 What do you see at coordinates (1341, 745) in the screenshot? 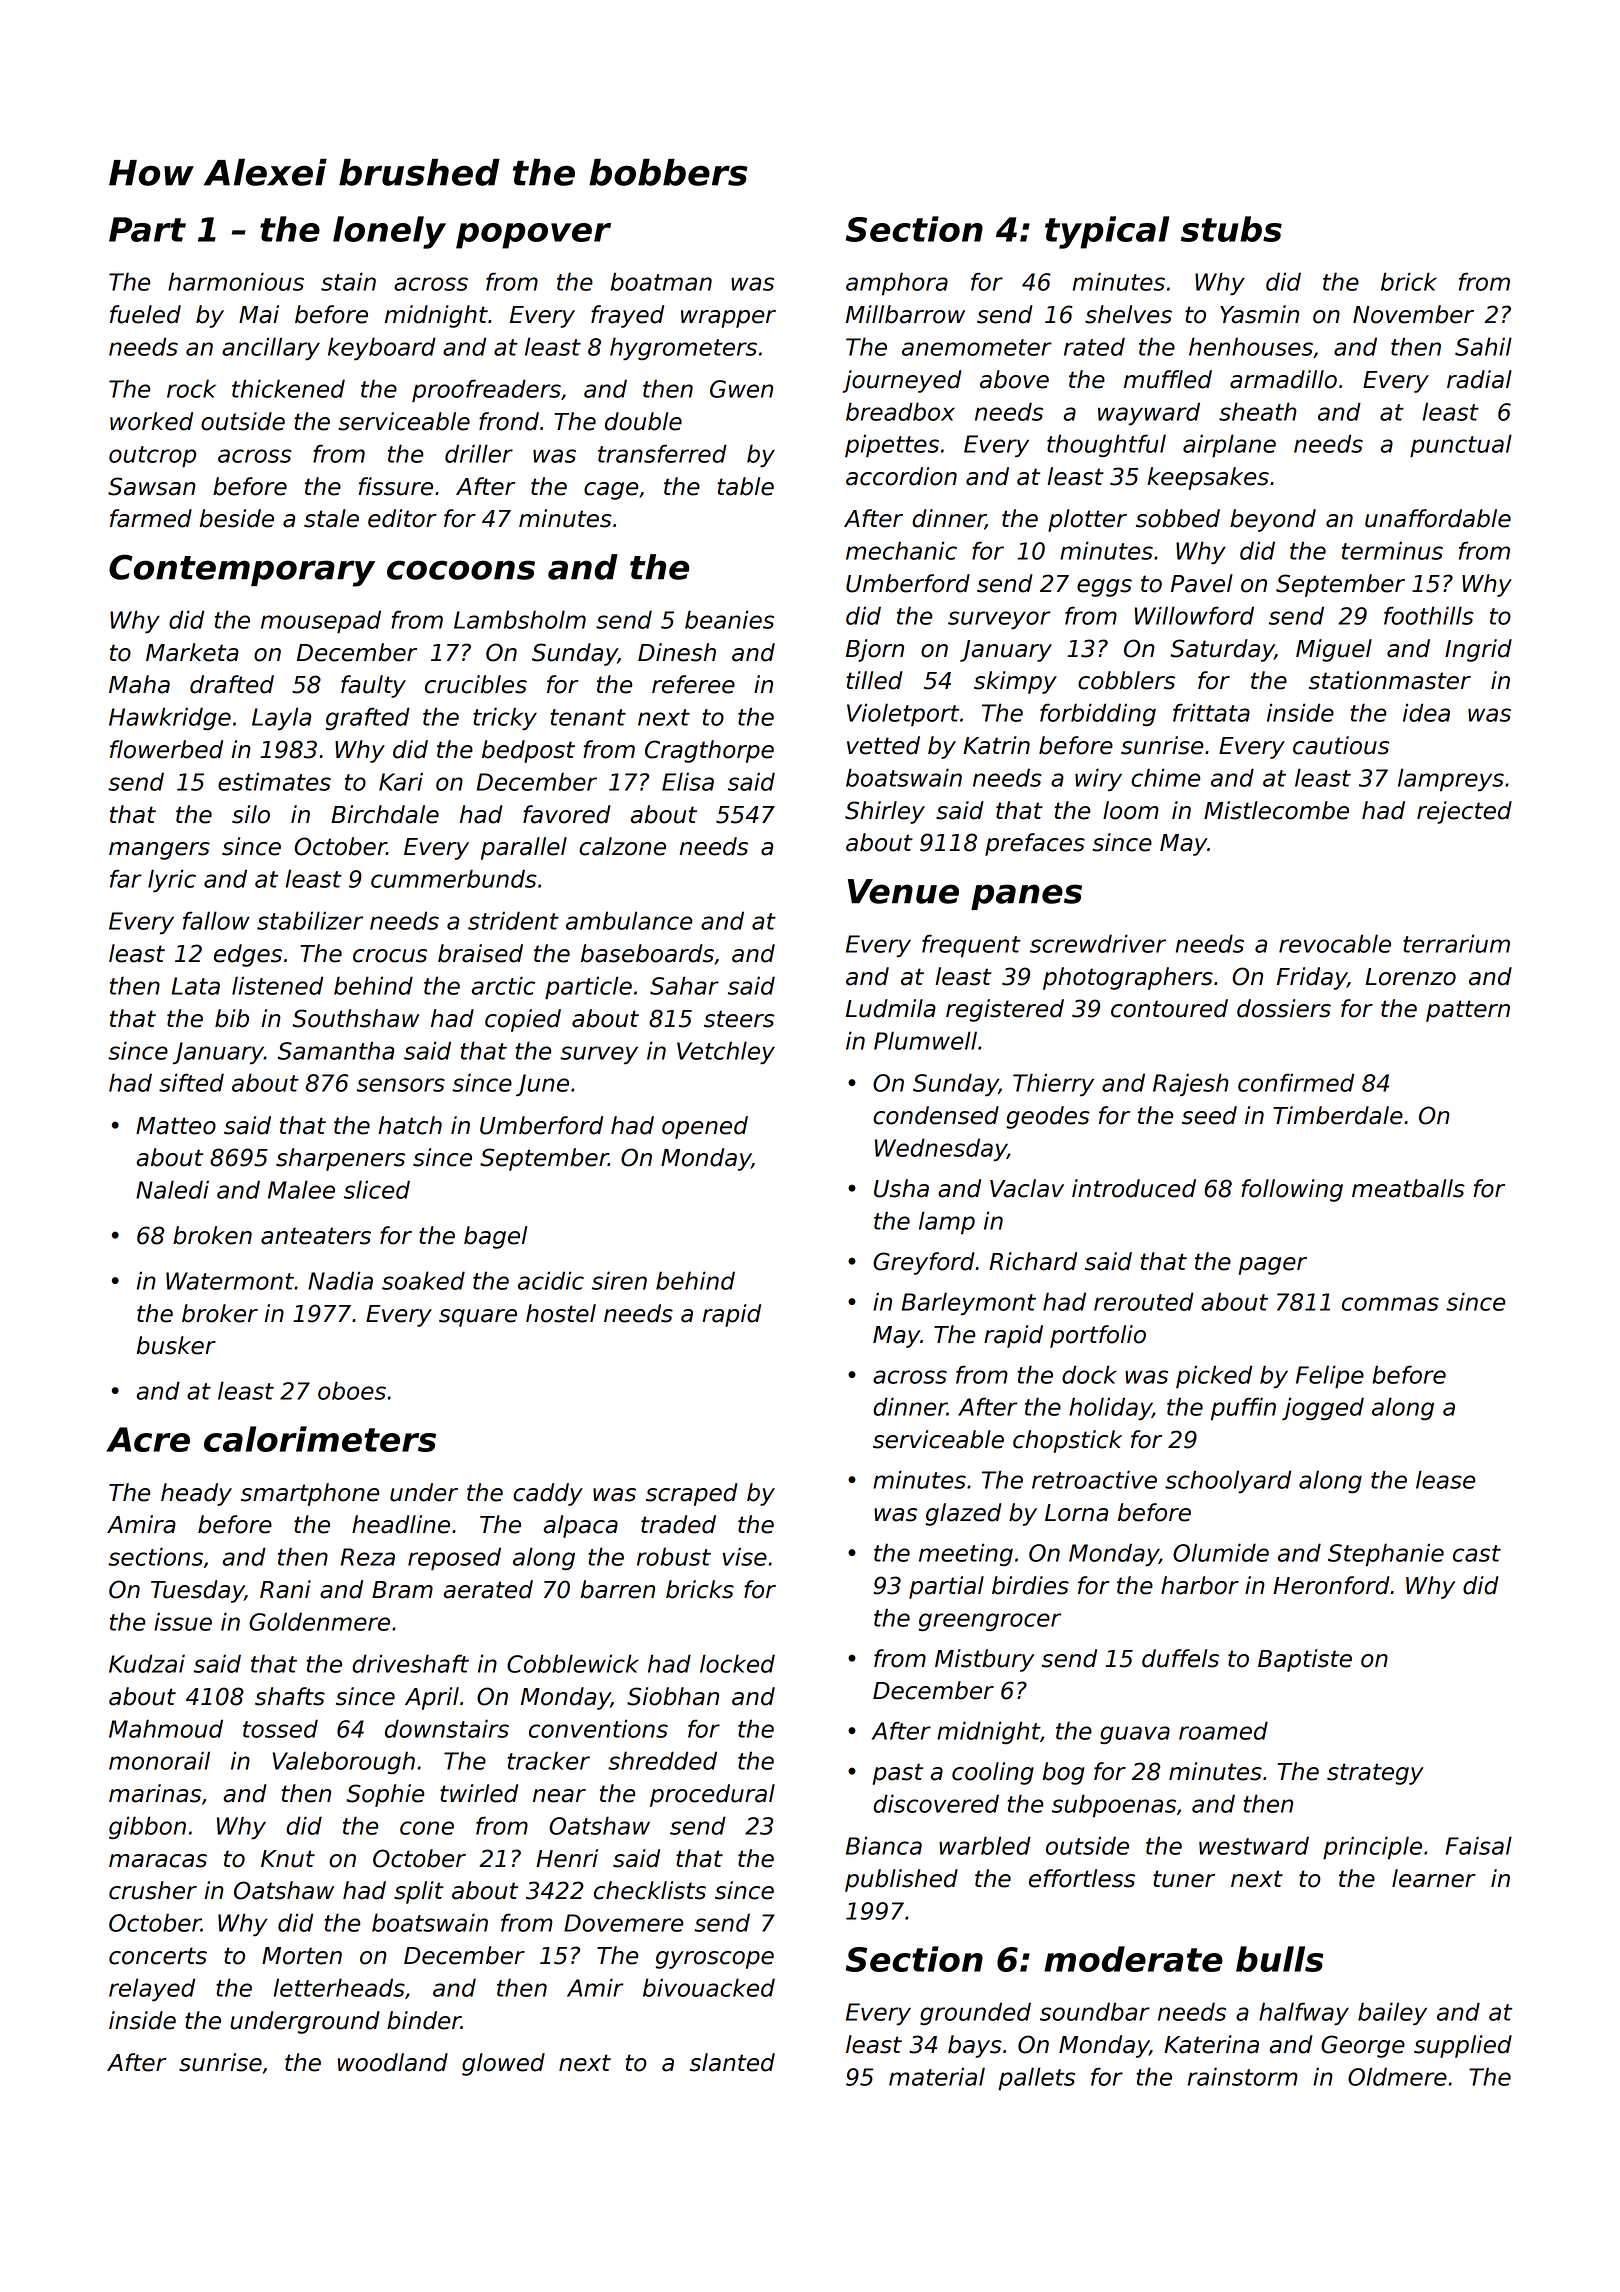
I see `cautious` at bounding box center [1341, 745].
